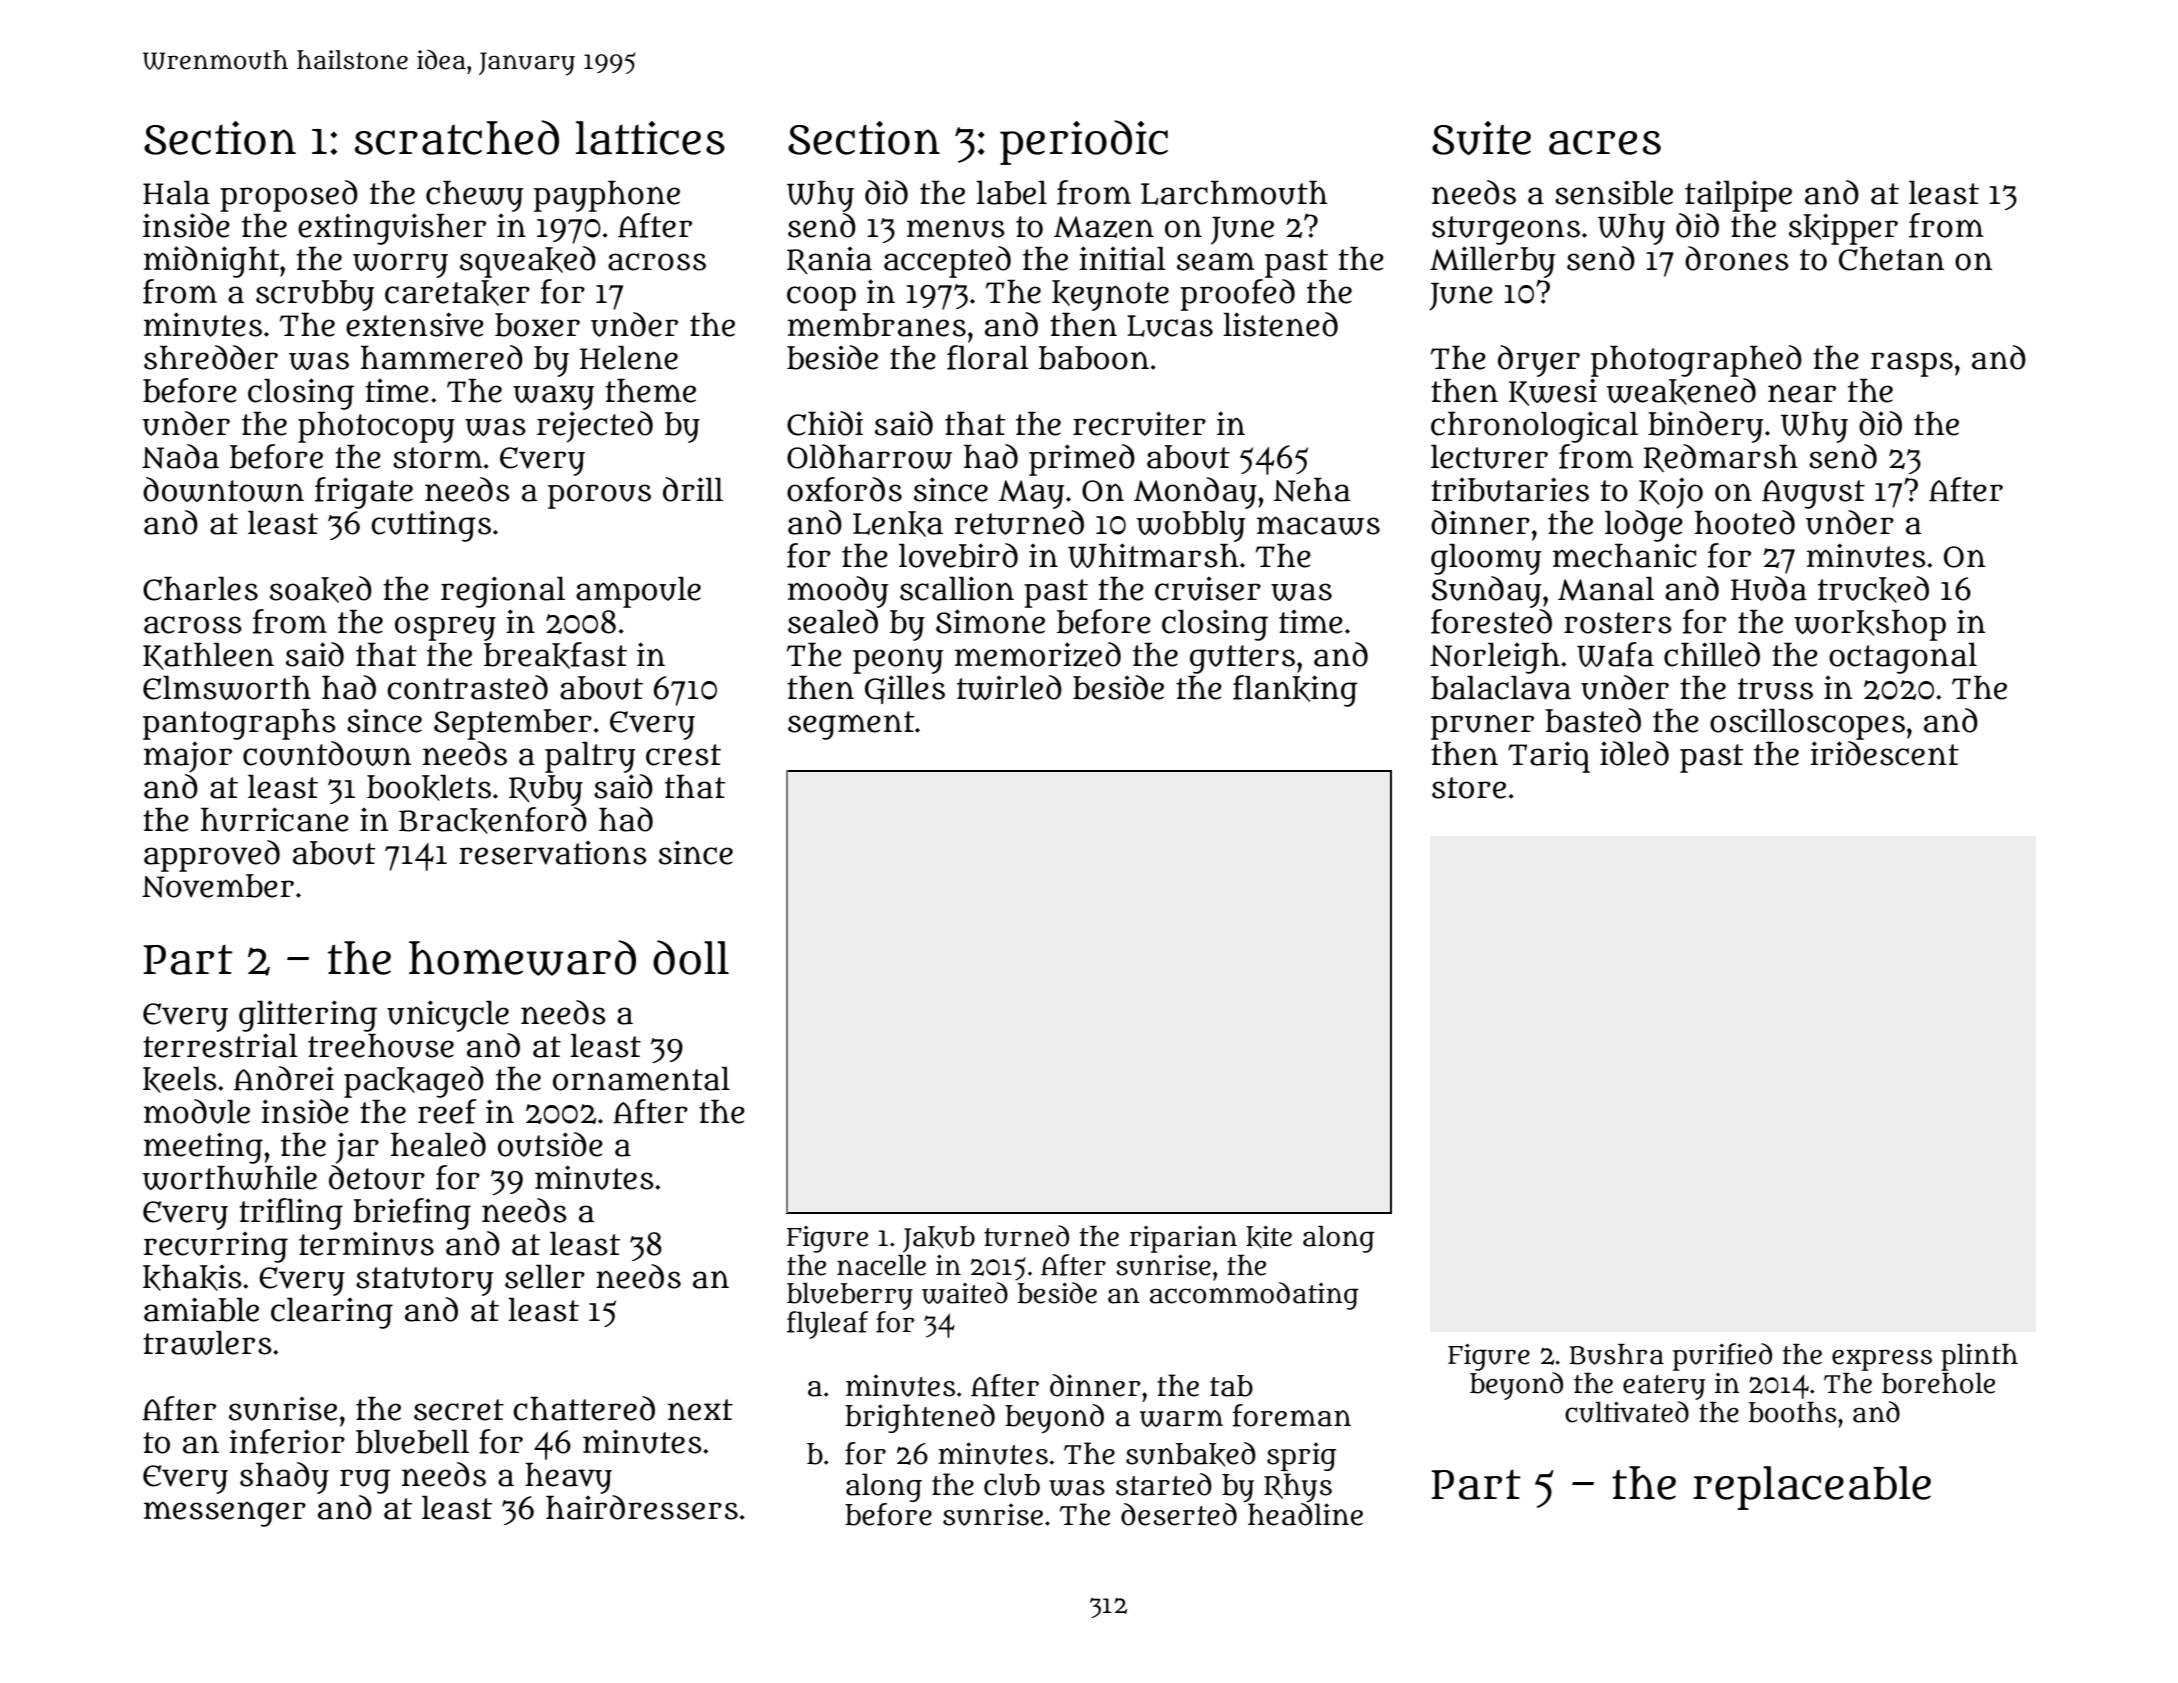 Image resolution: width=2178 pixels, height=1683 pixels. Describe the element at coordinates (225, 1514) in the document. I see `messenger` at that location.
